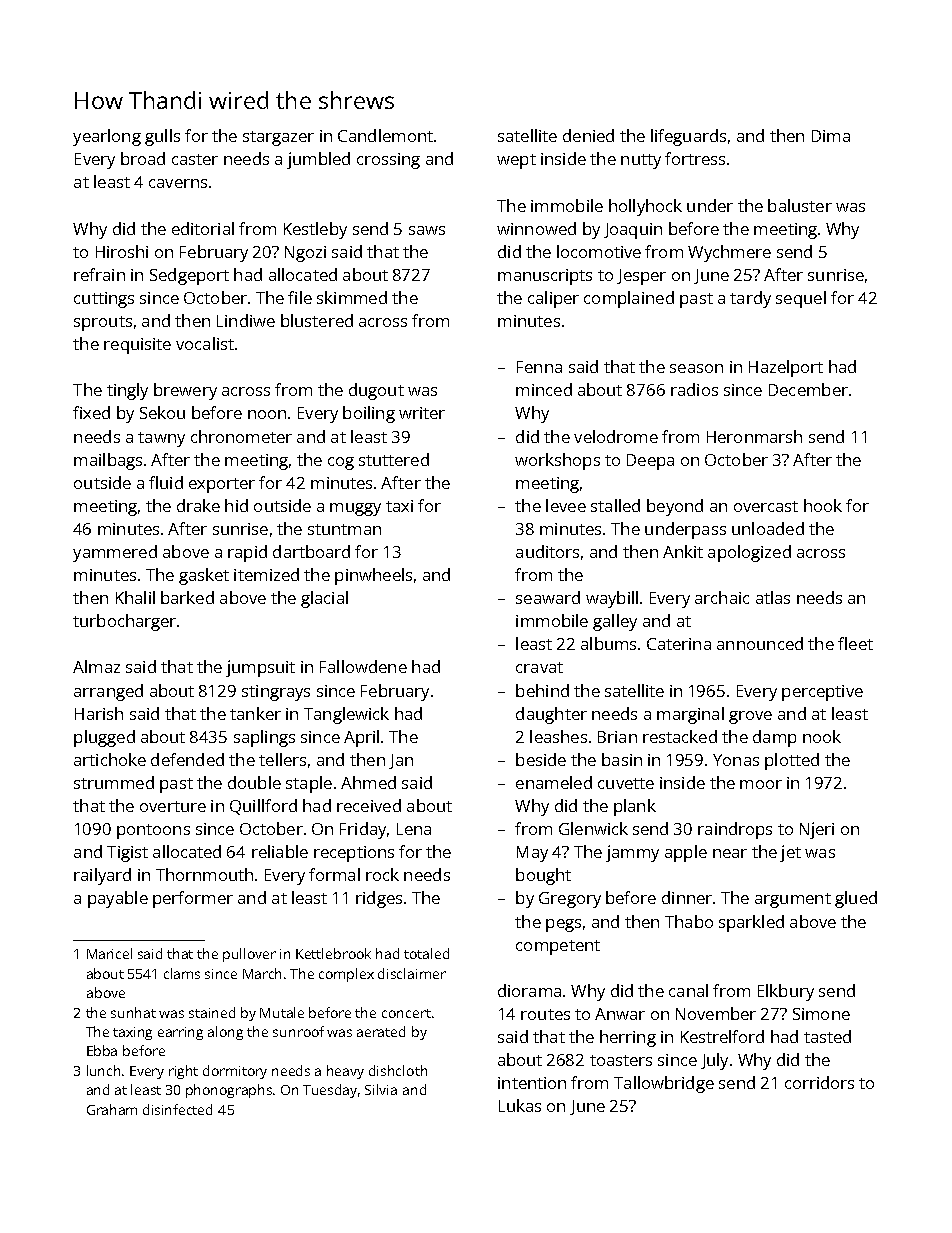  What do you see at coordinates (539, 667) in the screenshot?
I see `cravat` at bounding box center [539, 667].
